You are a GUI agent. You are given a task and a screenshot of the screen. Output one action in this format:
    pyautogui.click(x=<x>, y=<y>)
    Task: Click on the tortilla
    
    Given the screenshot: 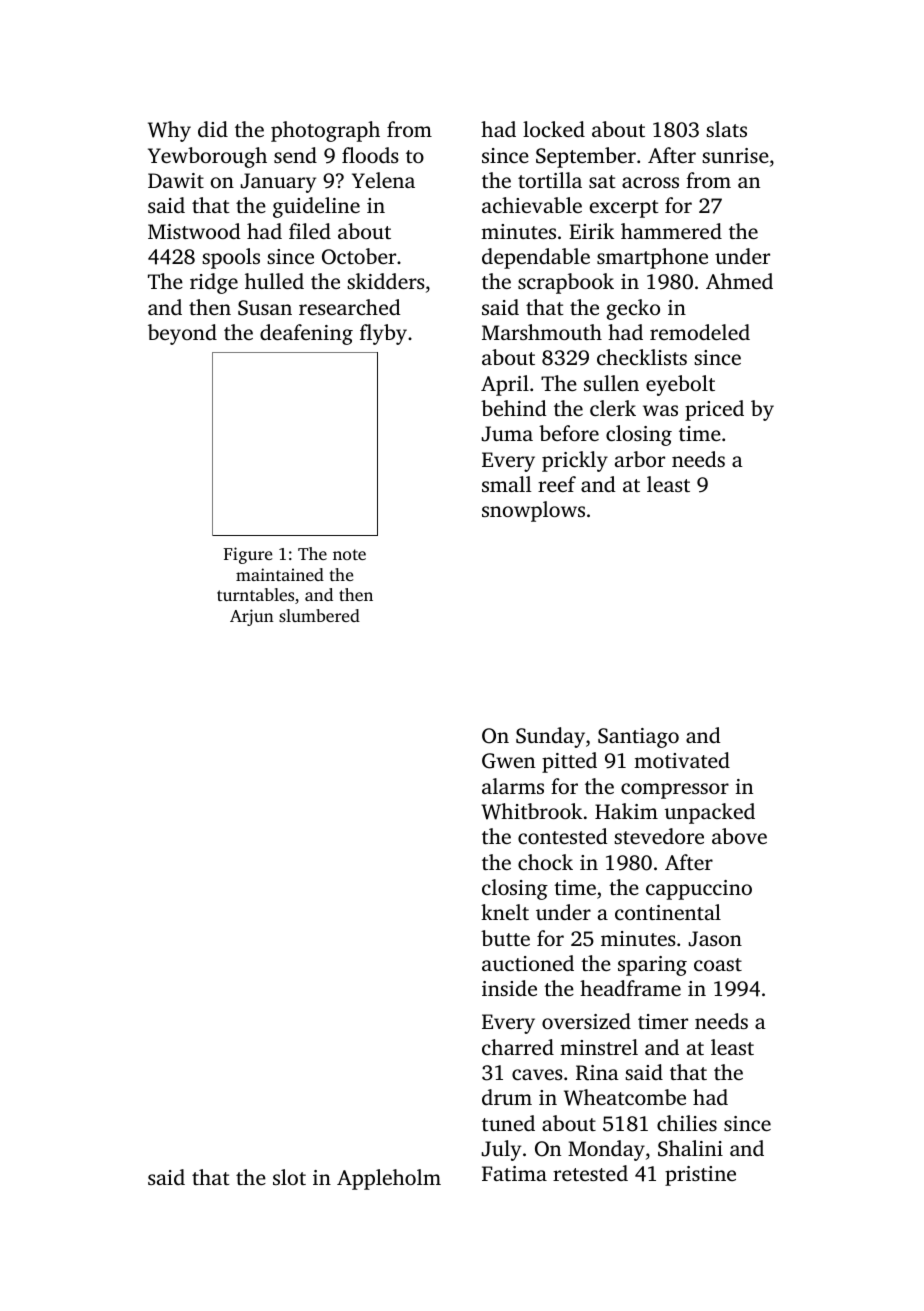 What is the action you would take?
    pyautogui.click(x=550, y=180)
